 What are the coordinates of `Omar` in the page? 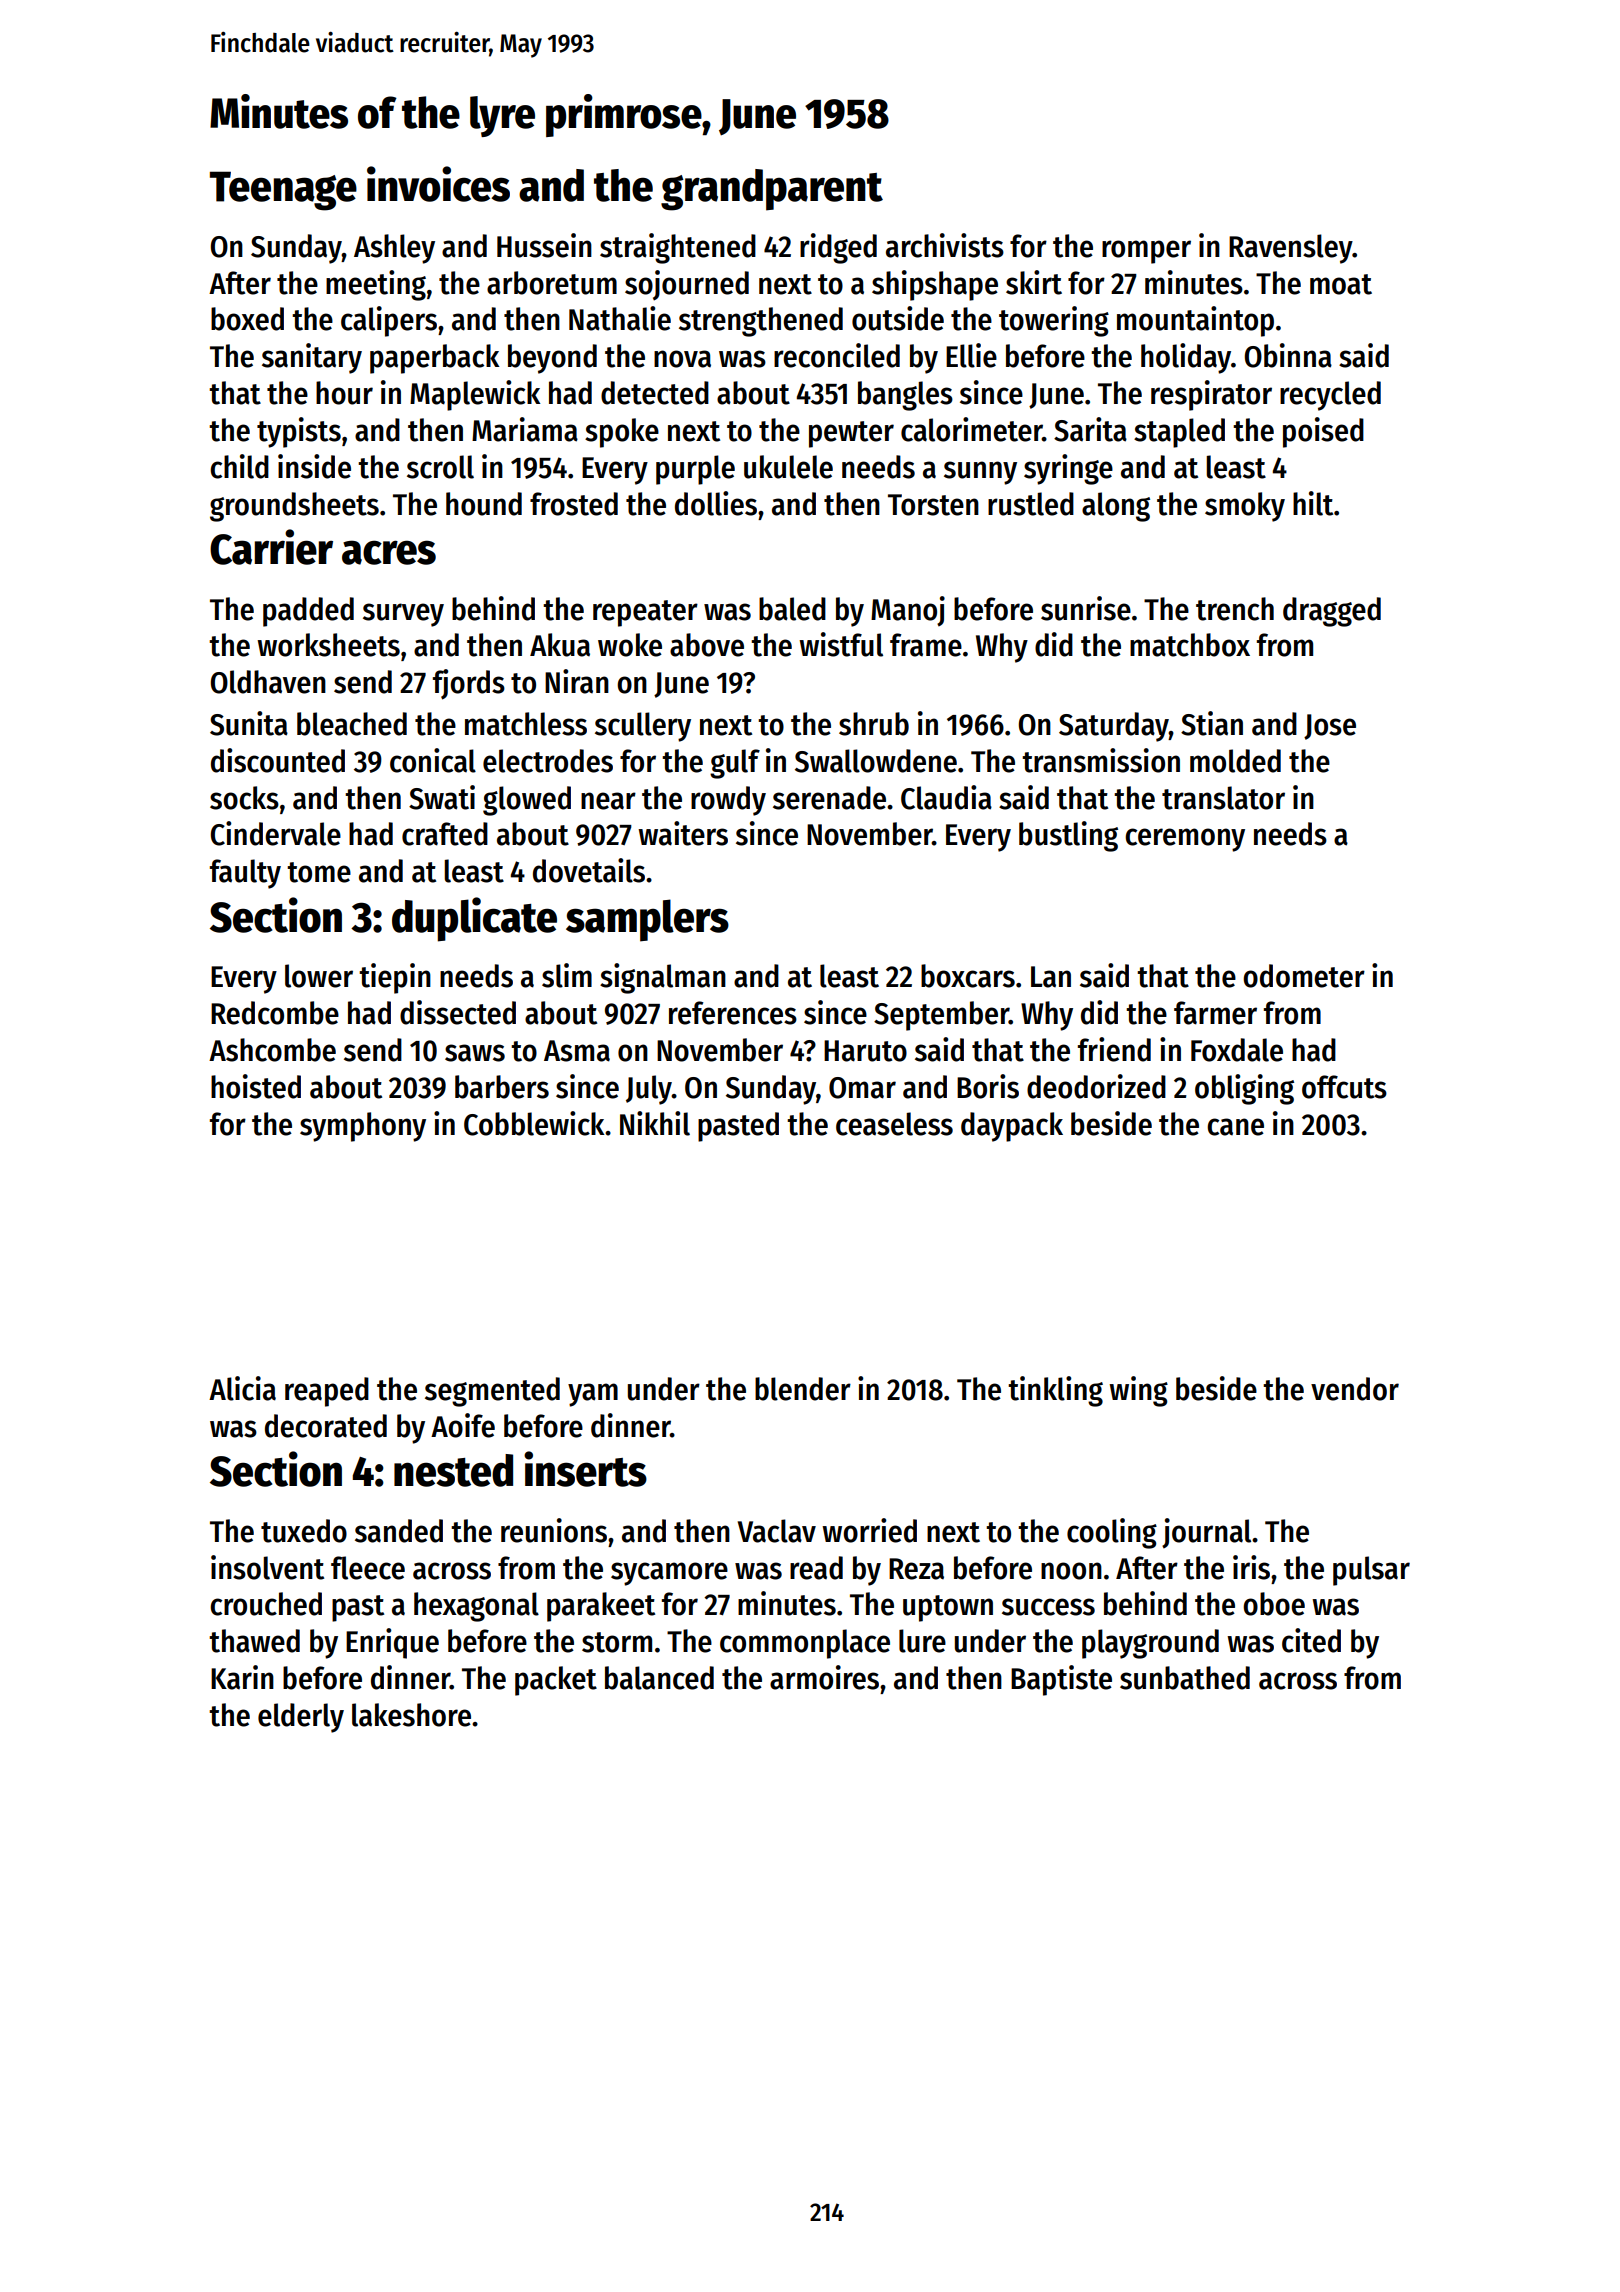 It's located at (862, 1088).
